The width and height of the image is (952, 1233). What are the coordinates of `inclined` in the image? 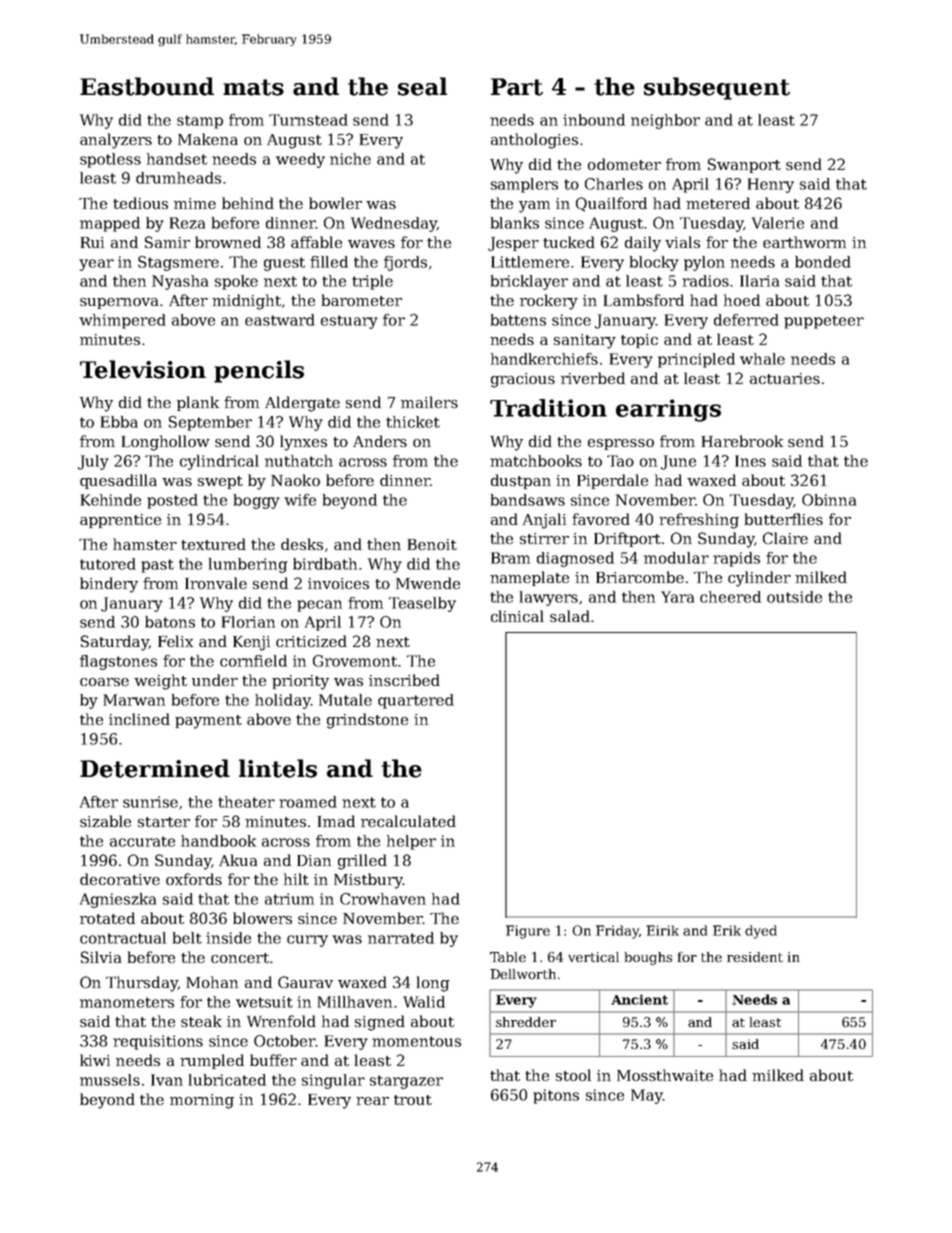 It's located at (139, 719).
